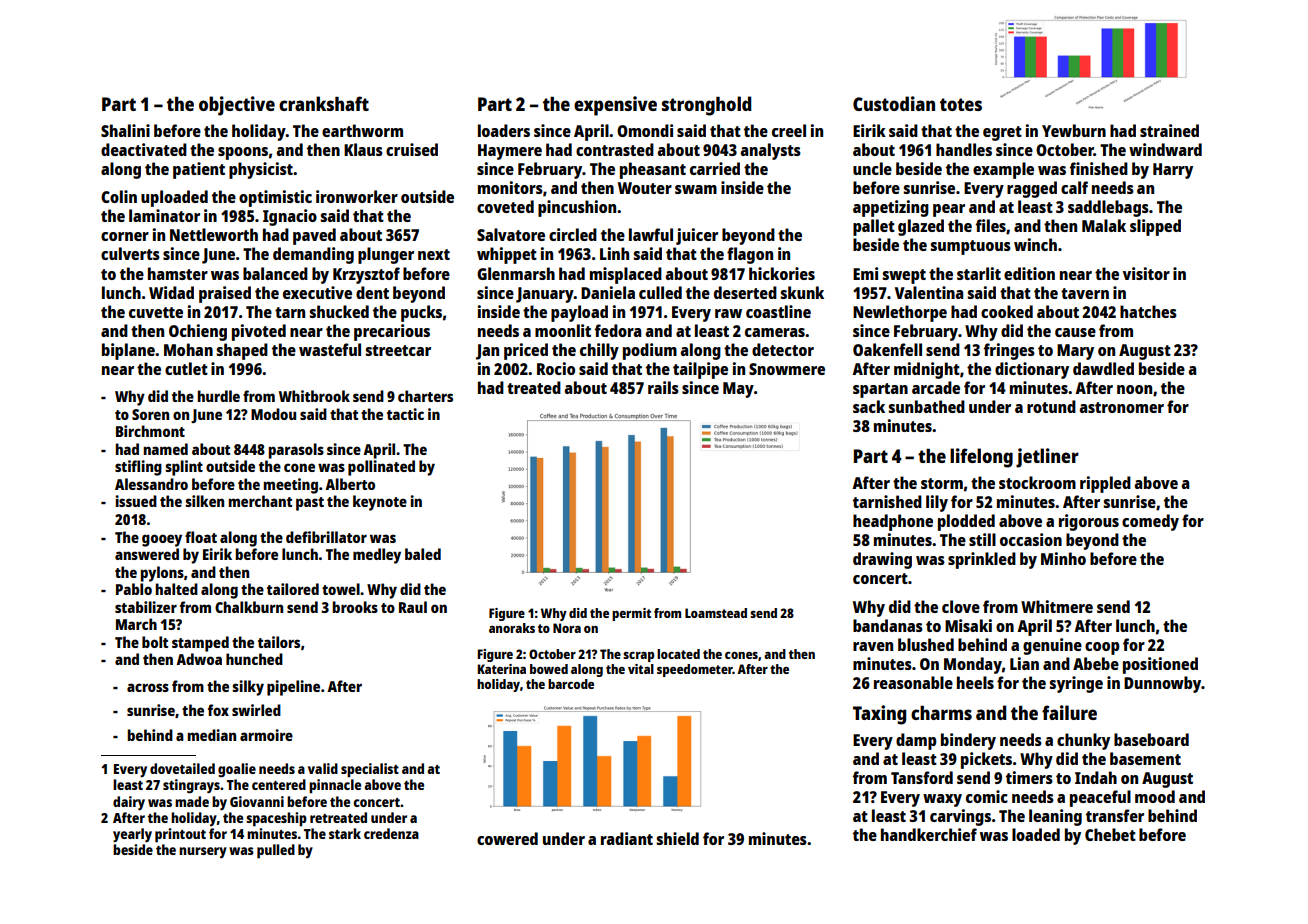 Image resolution: width=1308 pixels, height=924 pixels. What do you see at coordinates (423, 554) in the screenshot?
I see `baled` at bounding box center [423, 554].
